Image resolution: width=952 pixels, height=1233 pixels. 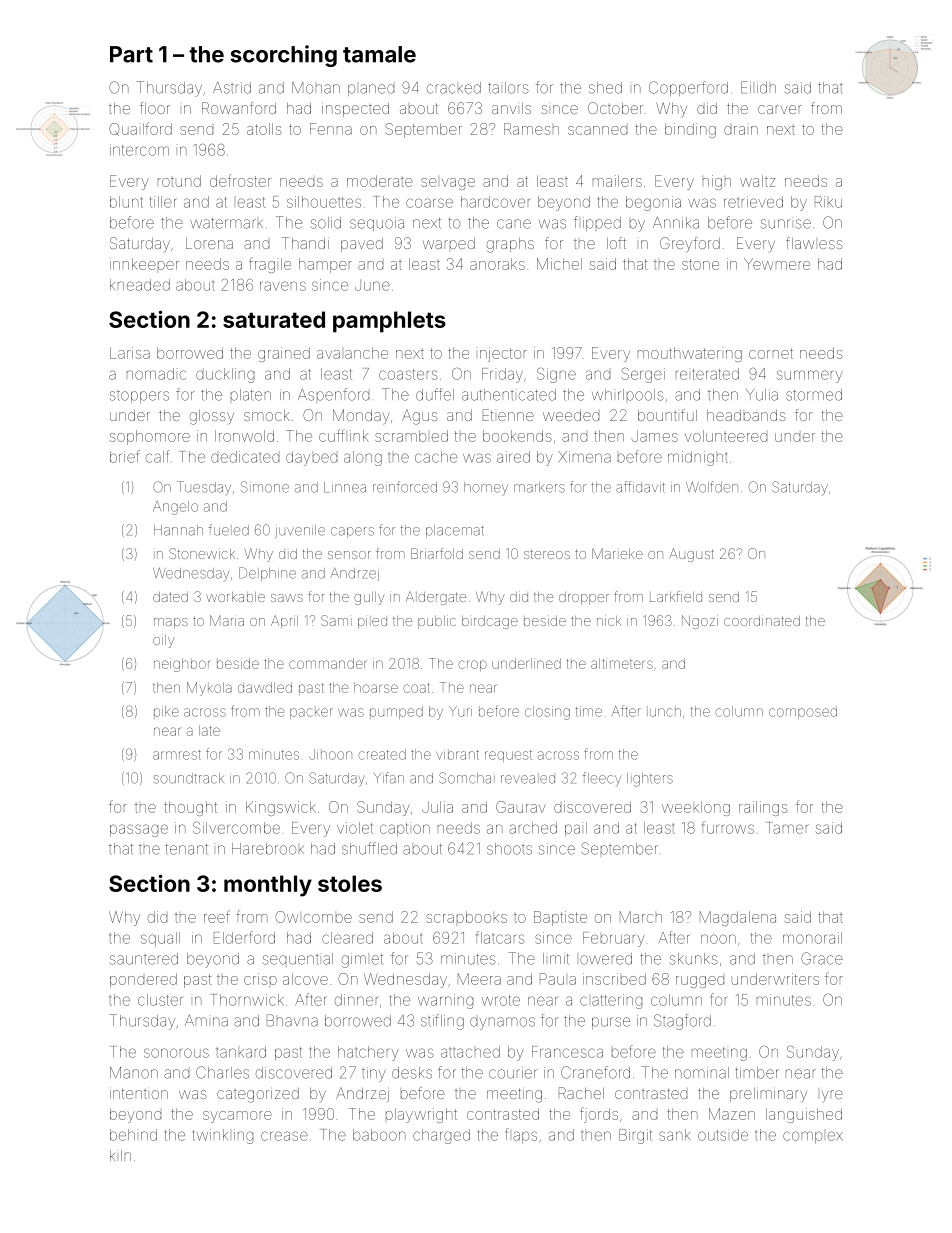 I want to click on Yifan, so click(x=389, y=778).
